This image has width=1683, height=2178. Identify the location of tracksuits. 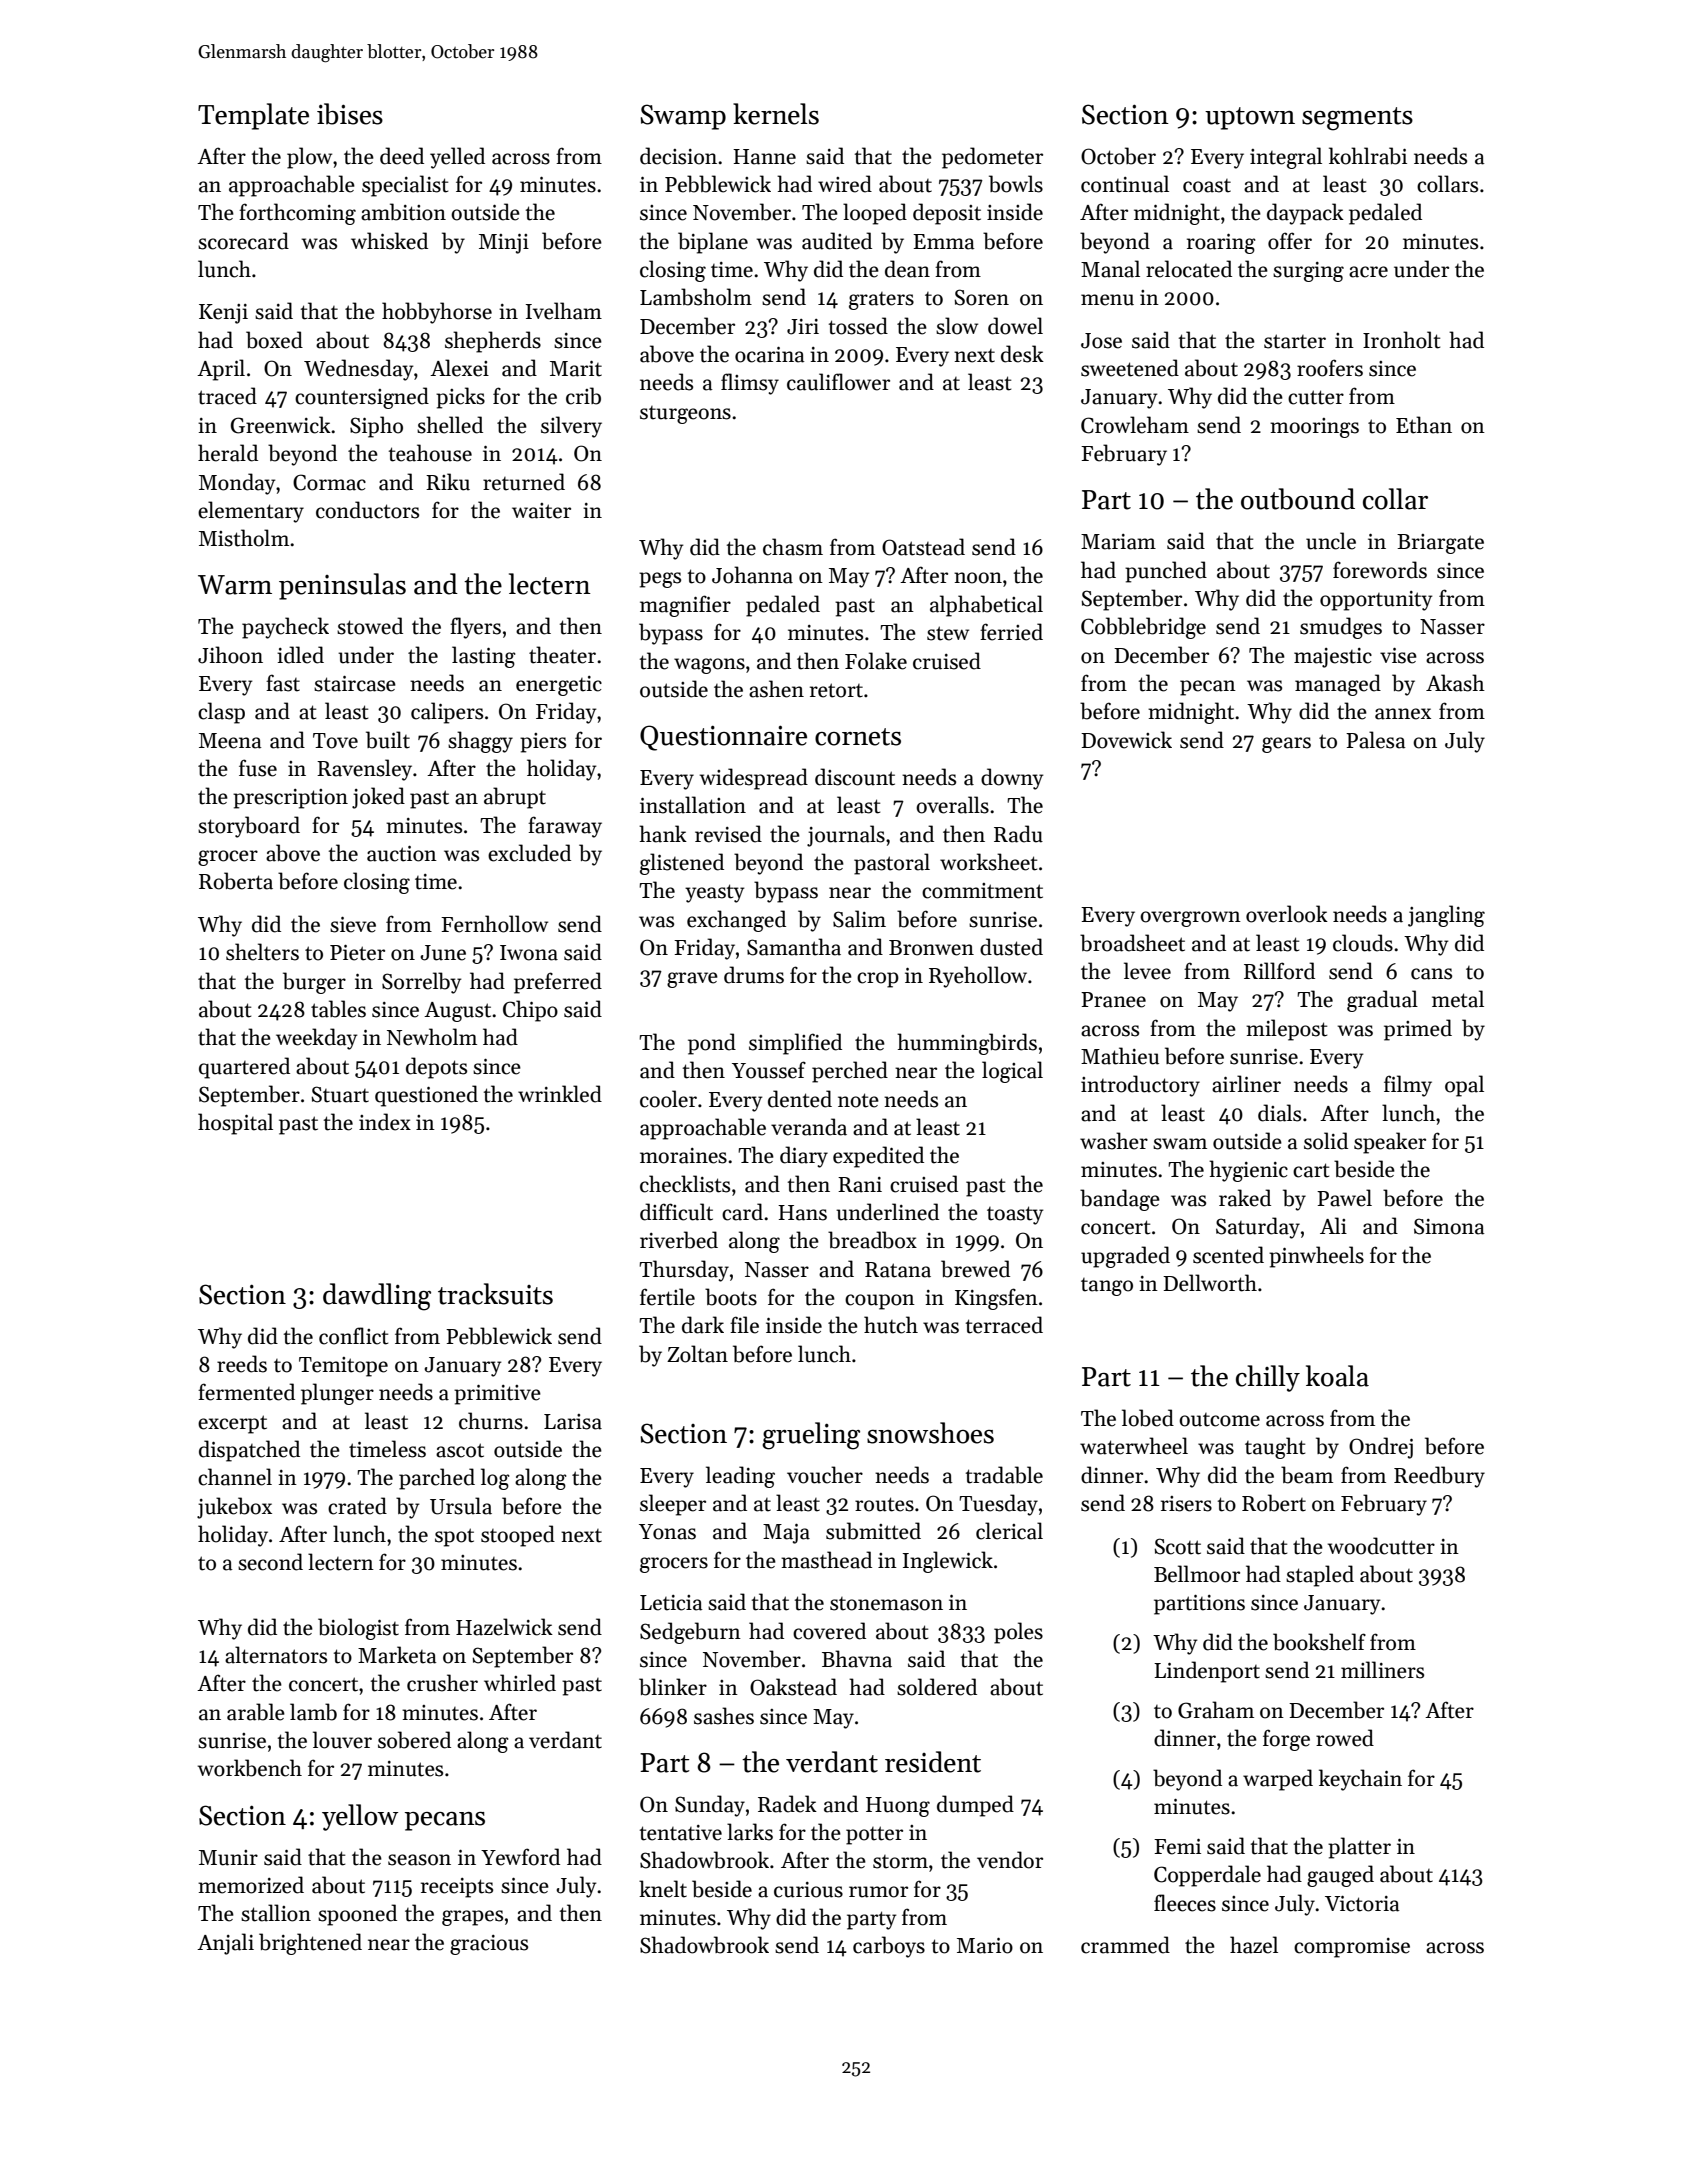
(495, 1294).
